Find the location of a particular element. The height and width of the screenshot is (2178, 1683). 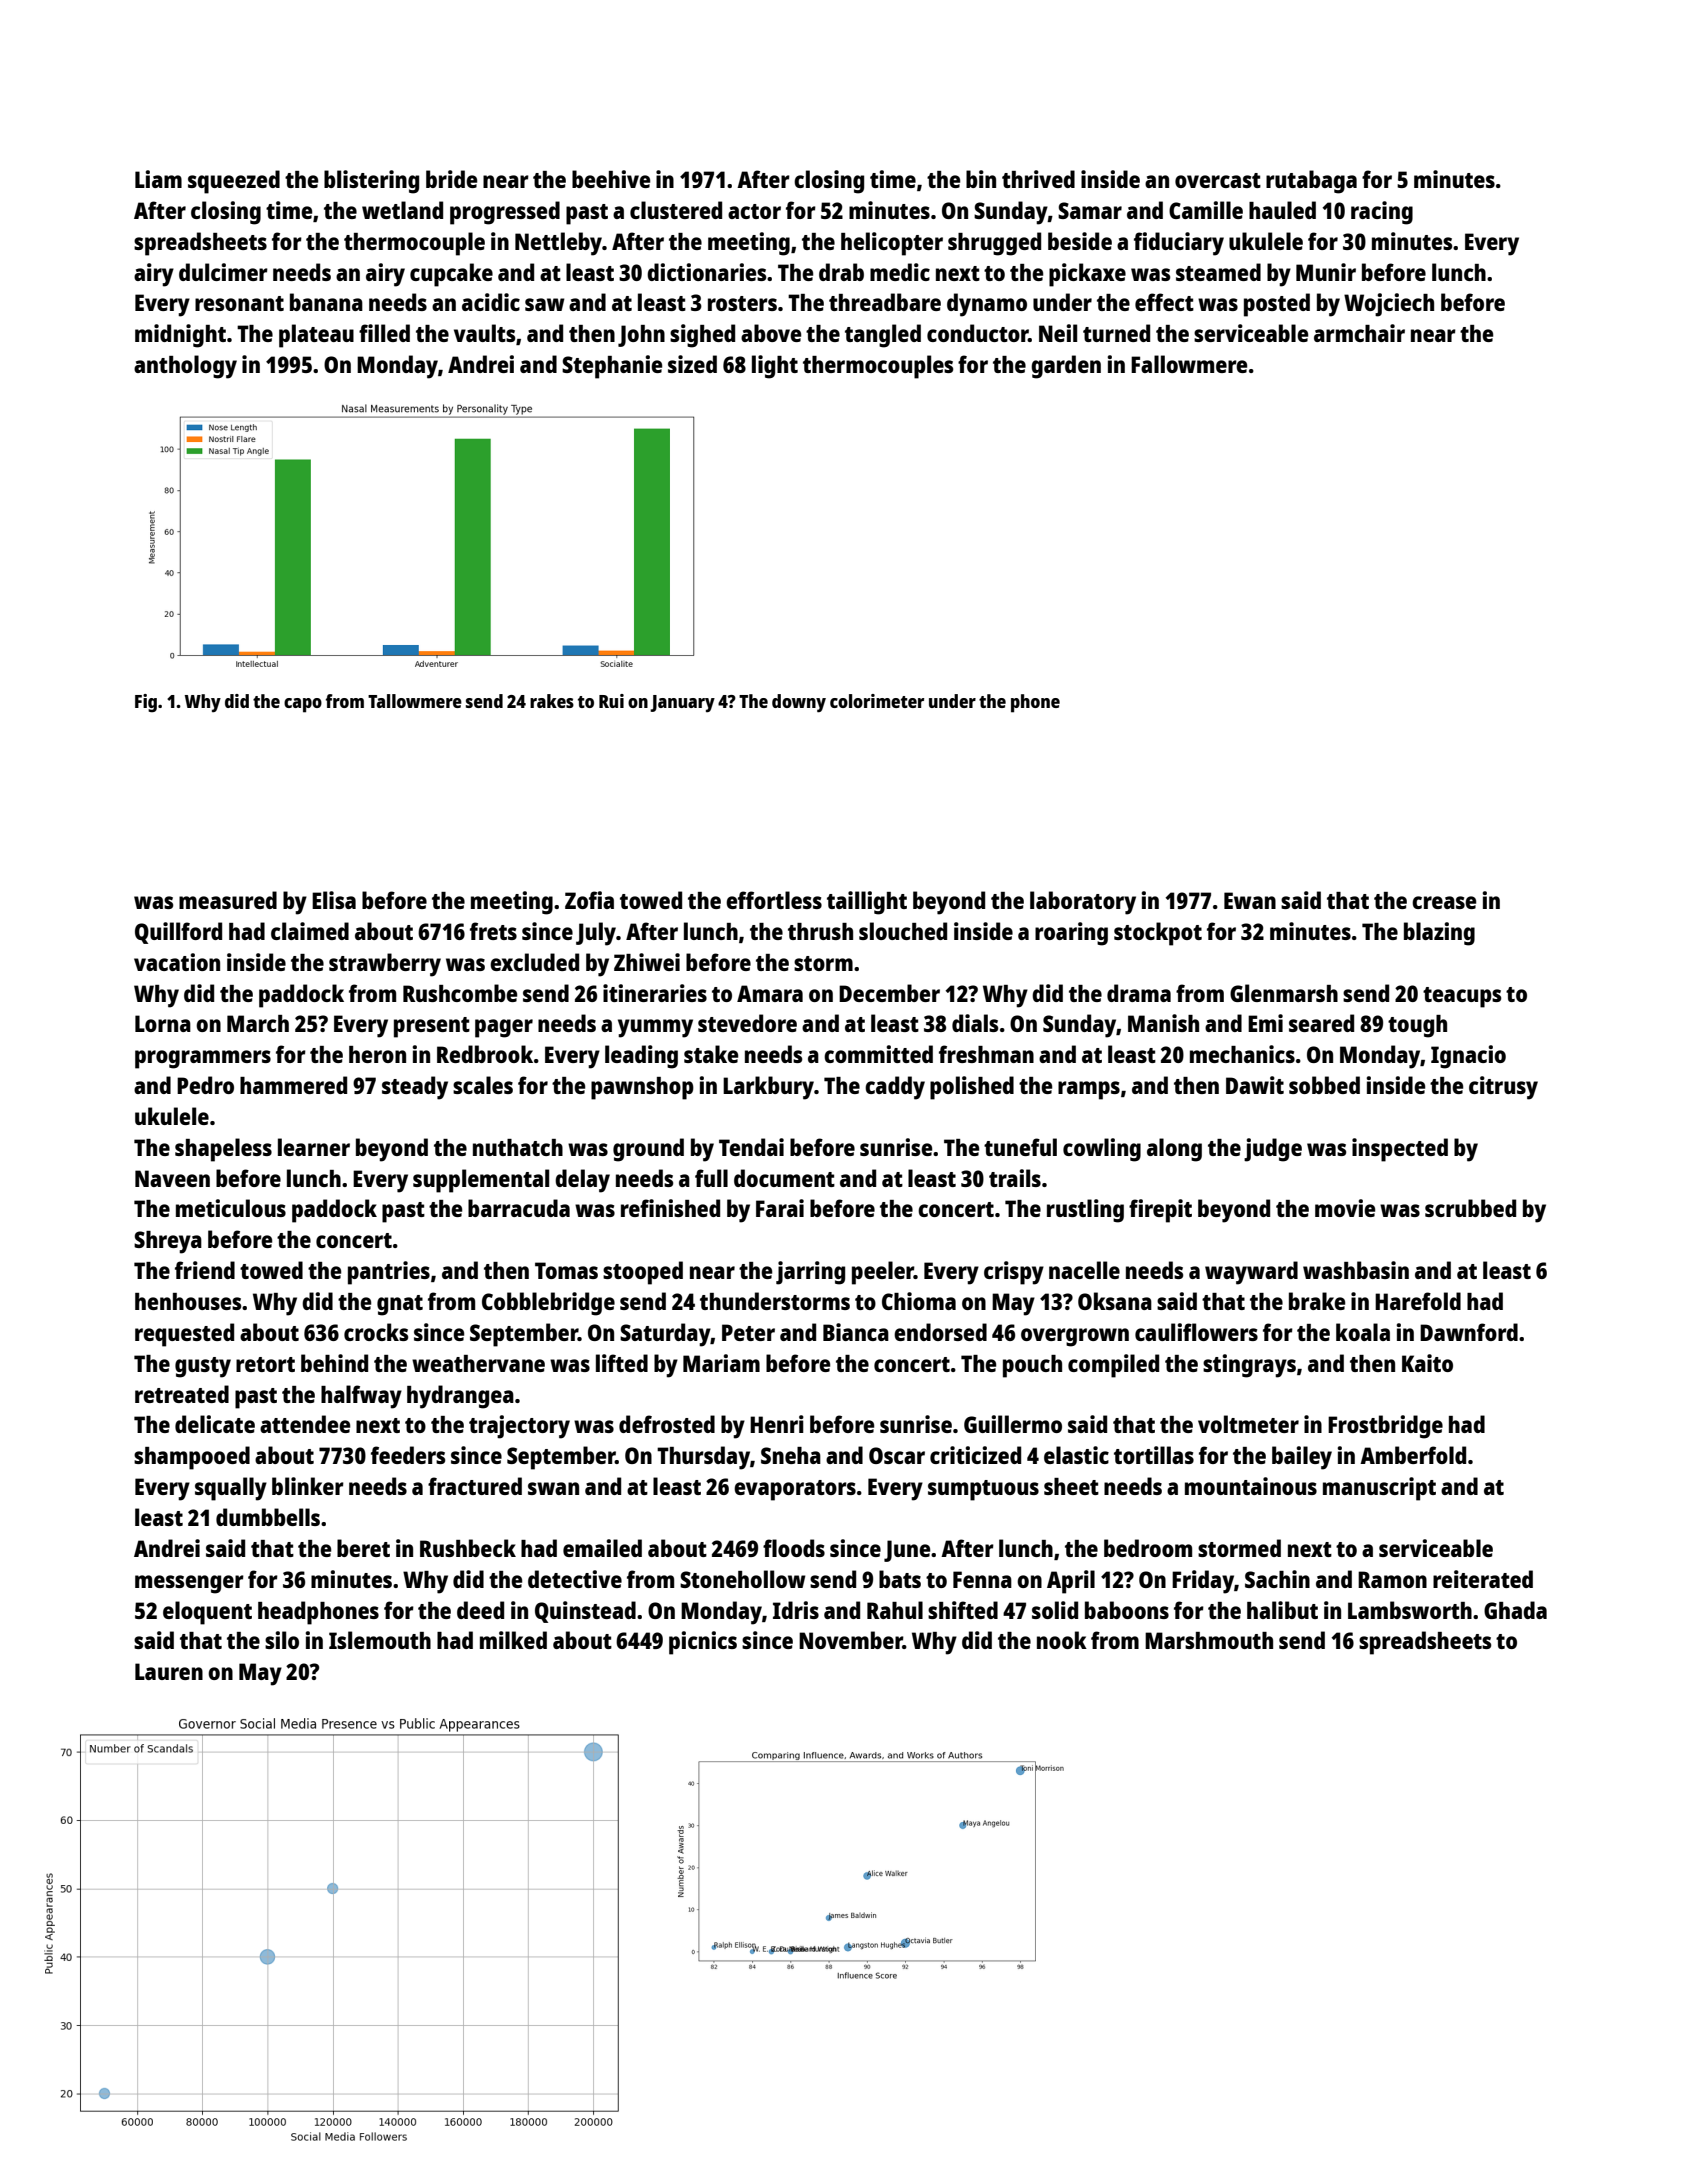

rutabaga is located at coordinates (1311, 182).
